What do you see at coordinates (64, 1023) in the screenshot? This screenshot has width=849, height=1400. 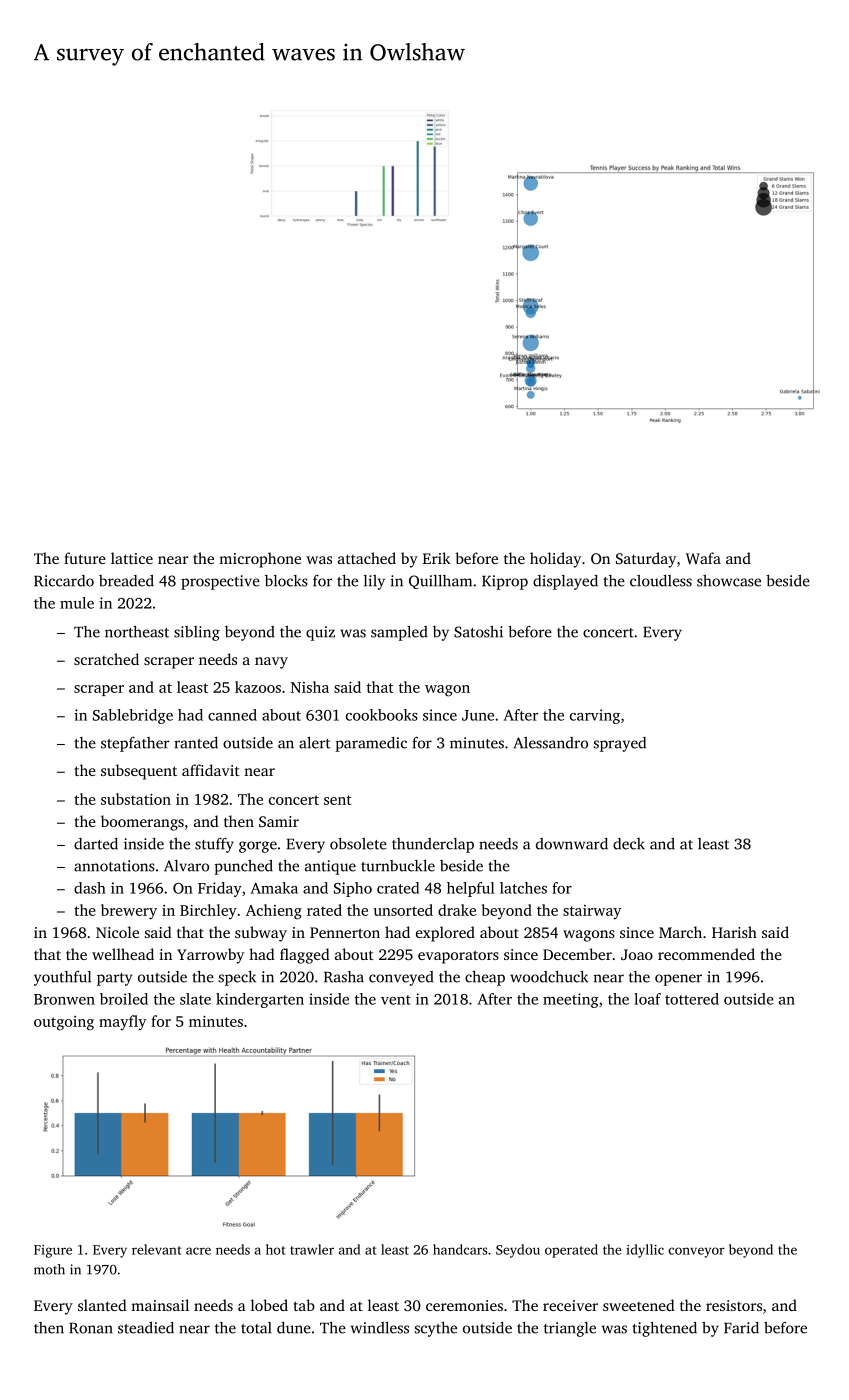 I see `outgoing` at bounding box center [64, 1023].
